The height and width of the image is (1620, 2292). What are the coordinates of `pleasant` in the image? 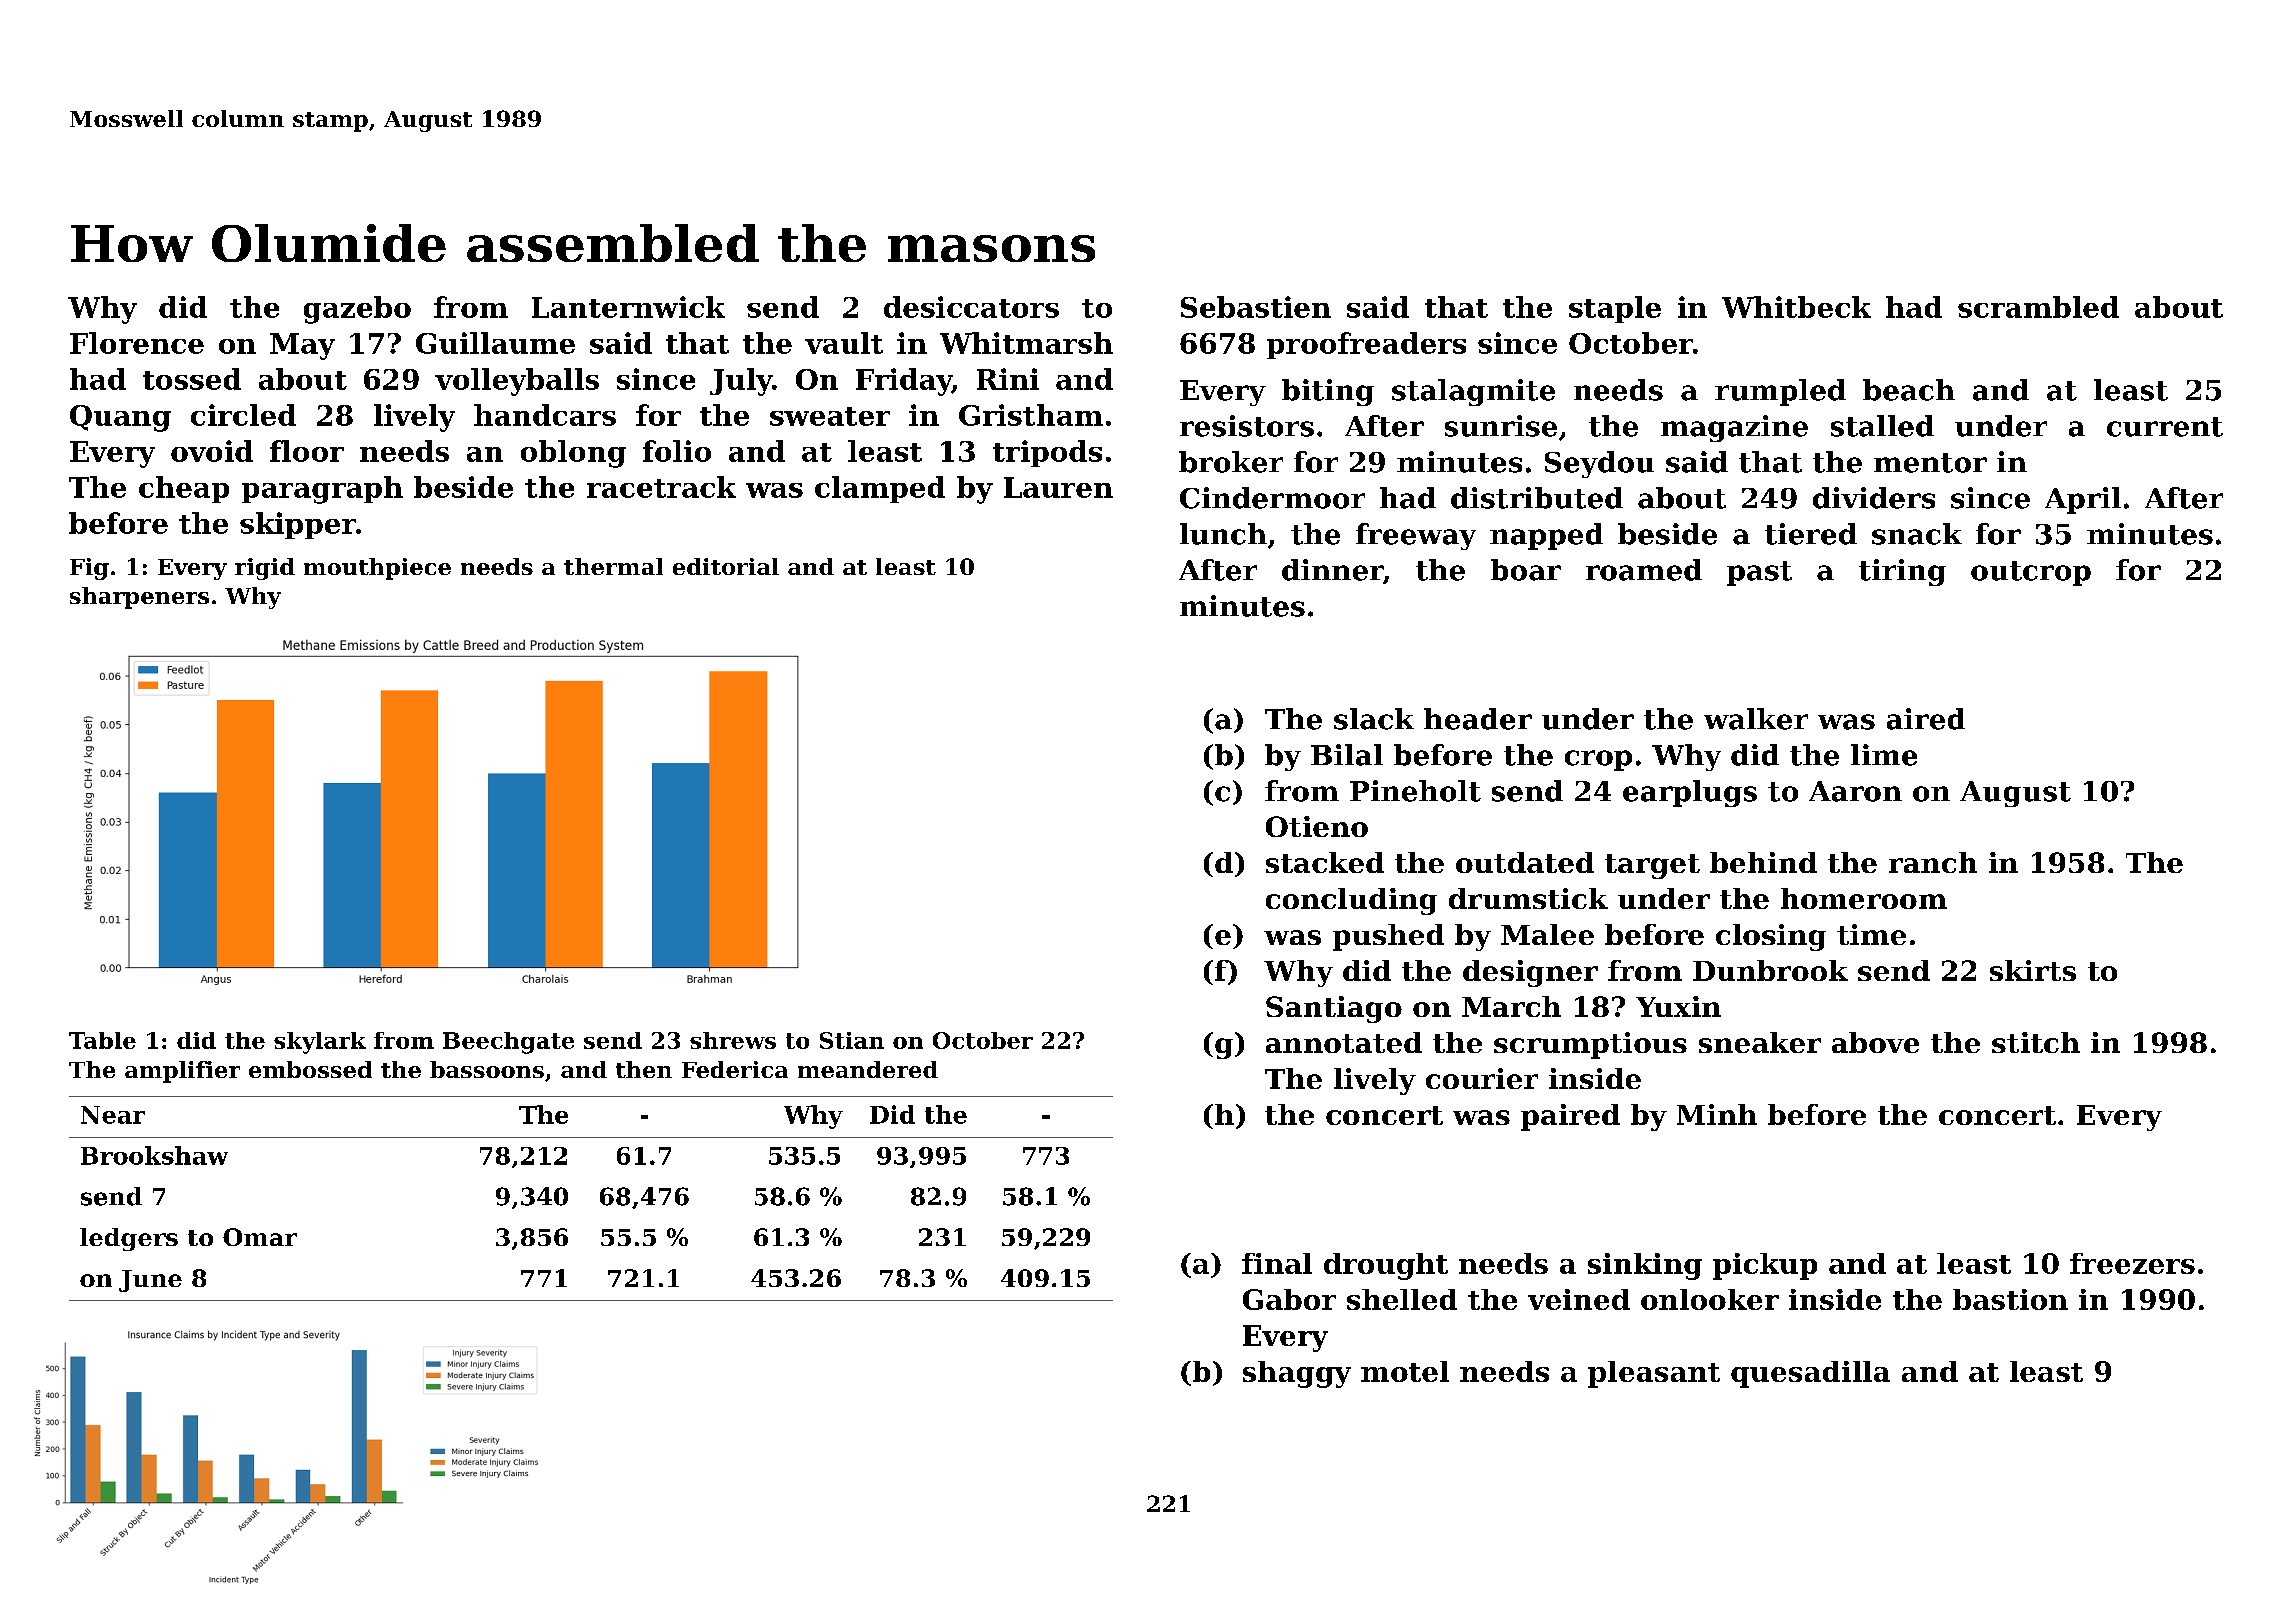 It's located at (1654, 1374).
